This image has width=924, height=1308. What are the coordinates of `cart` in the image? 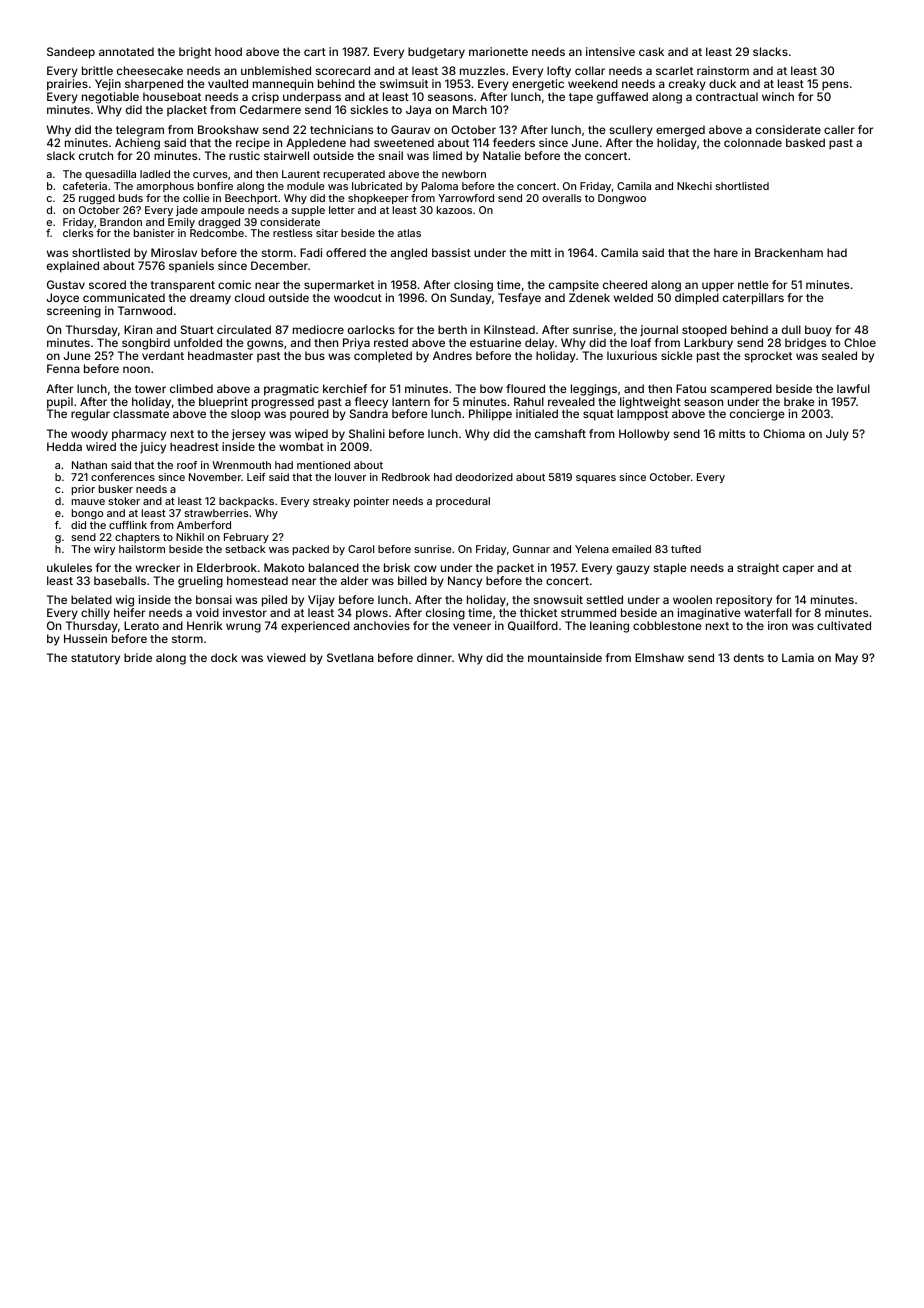 It's located at (315, 52).
